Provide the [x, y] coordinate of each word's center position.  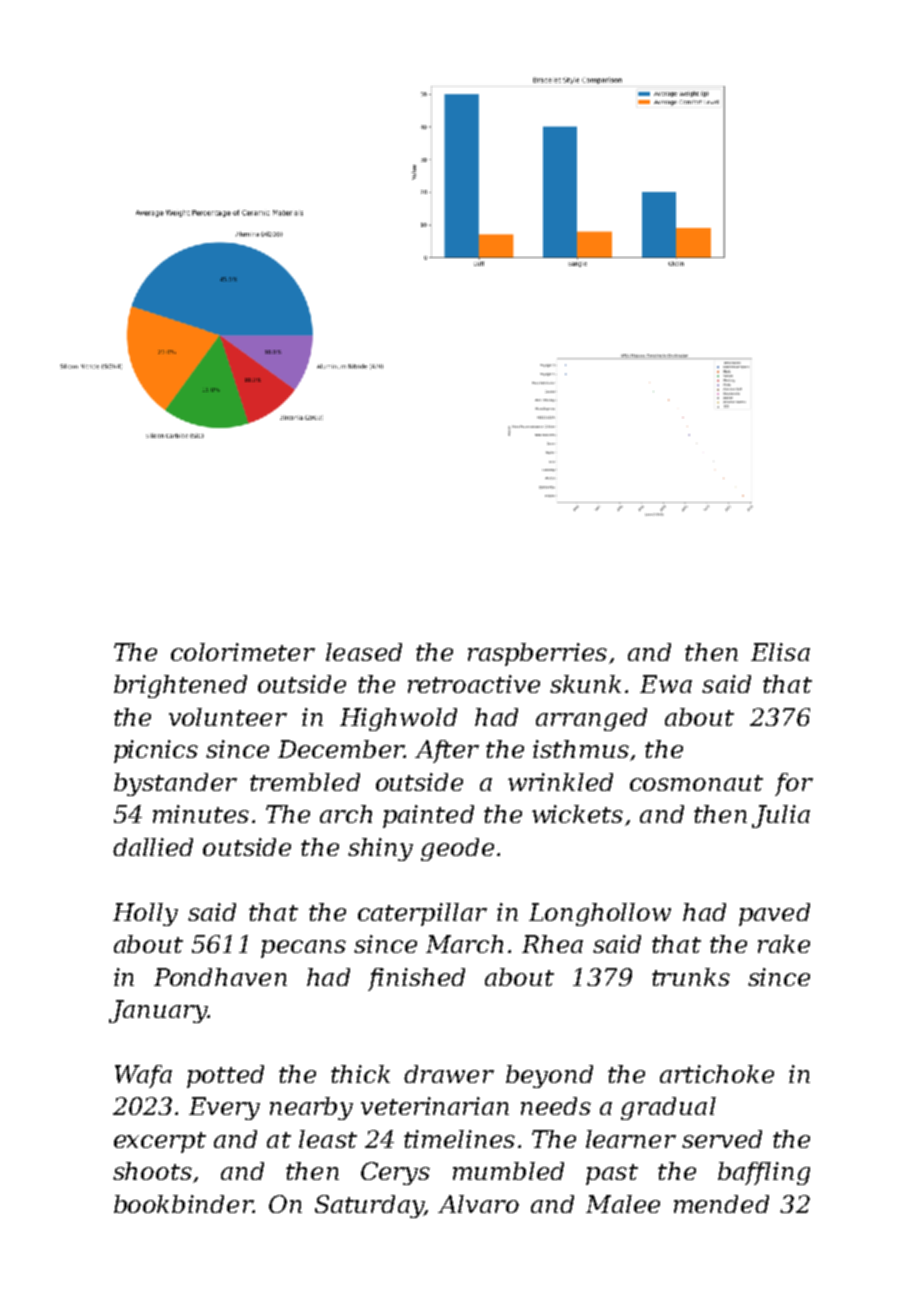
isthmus [581, 749]
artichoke [717, 1074]
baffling [764, 1173]
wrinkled [560, 782]
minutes [201, 814]
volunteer [228, 717]
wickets [577, 814]
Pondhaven [220, 977]
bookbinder [183, 1204]
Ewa [666, 684]
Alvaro [478, 1204]
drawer [449, 1074]
